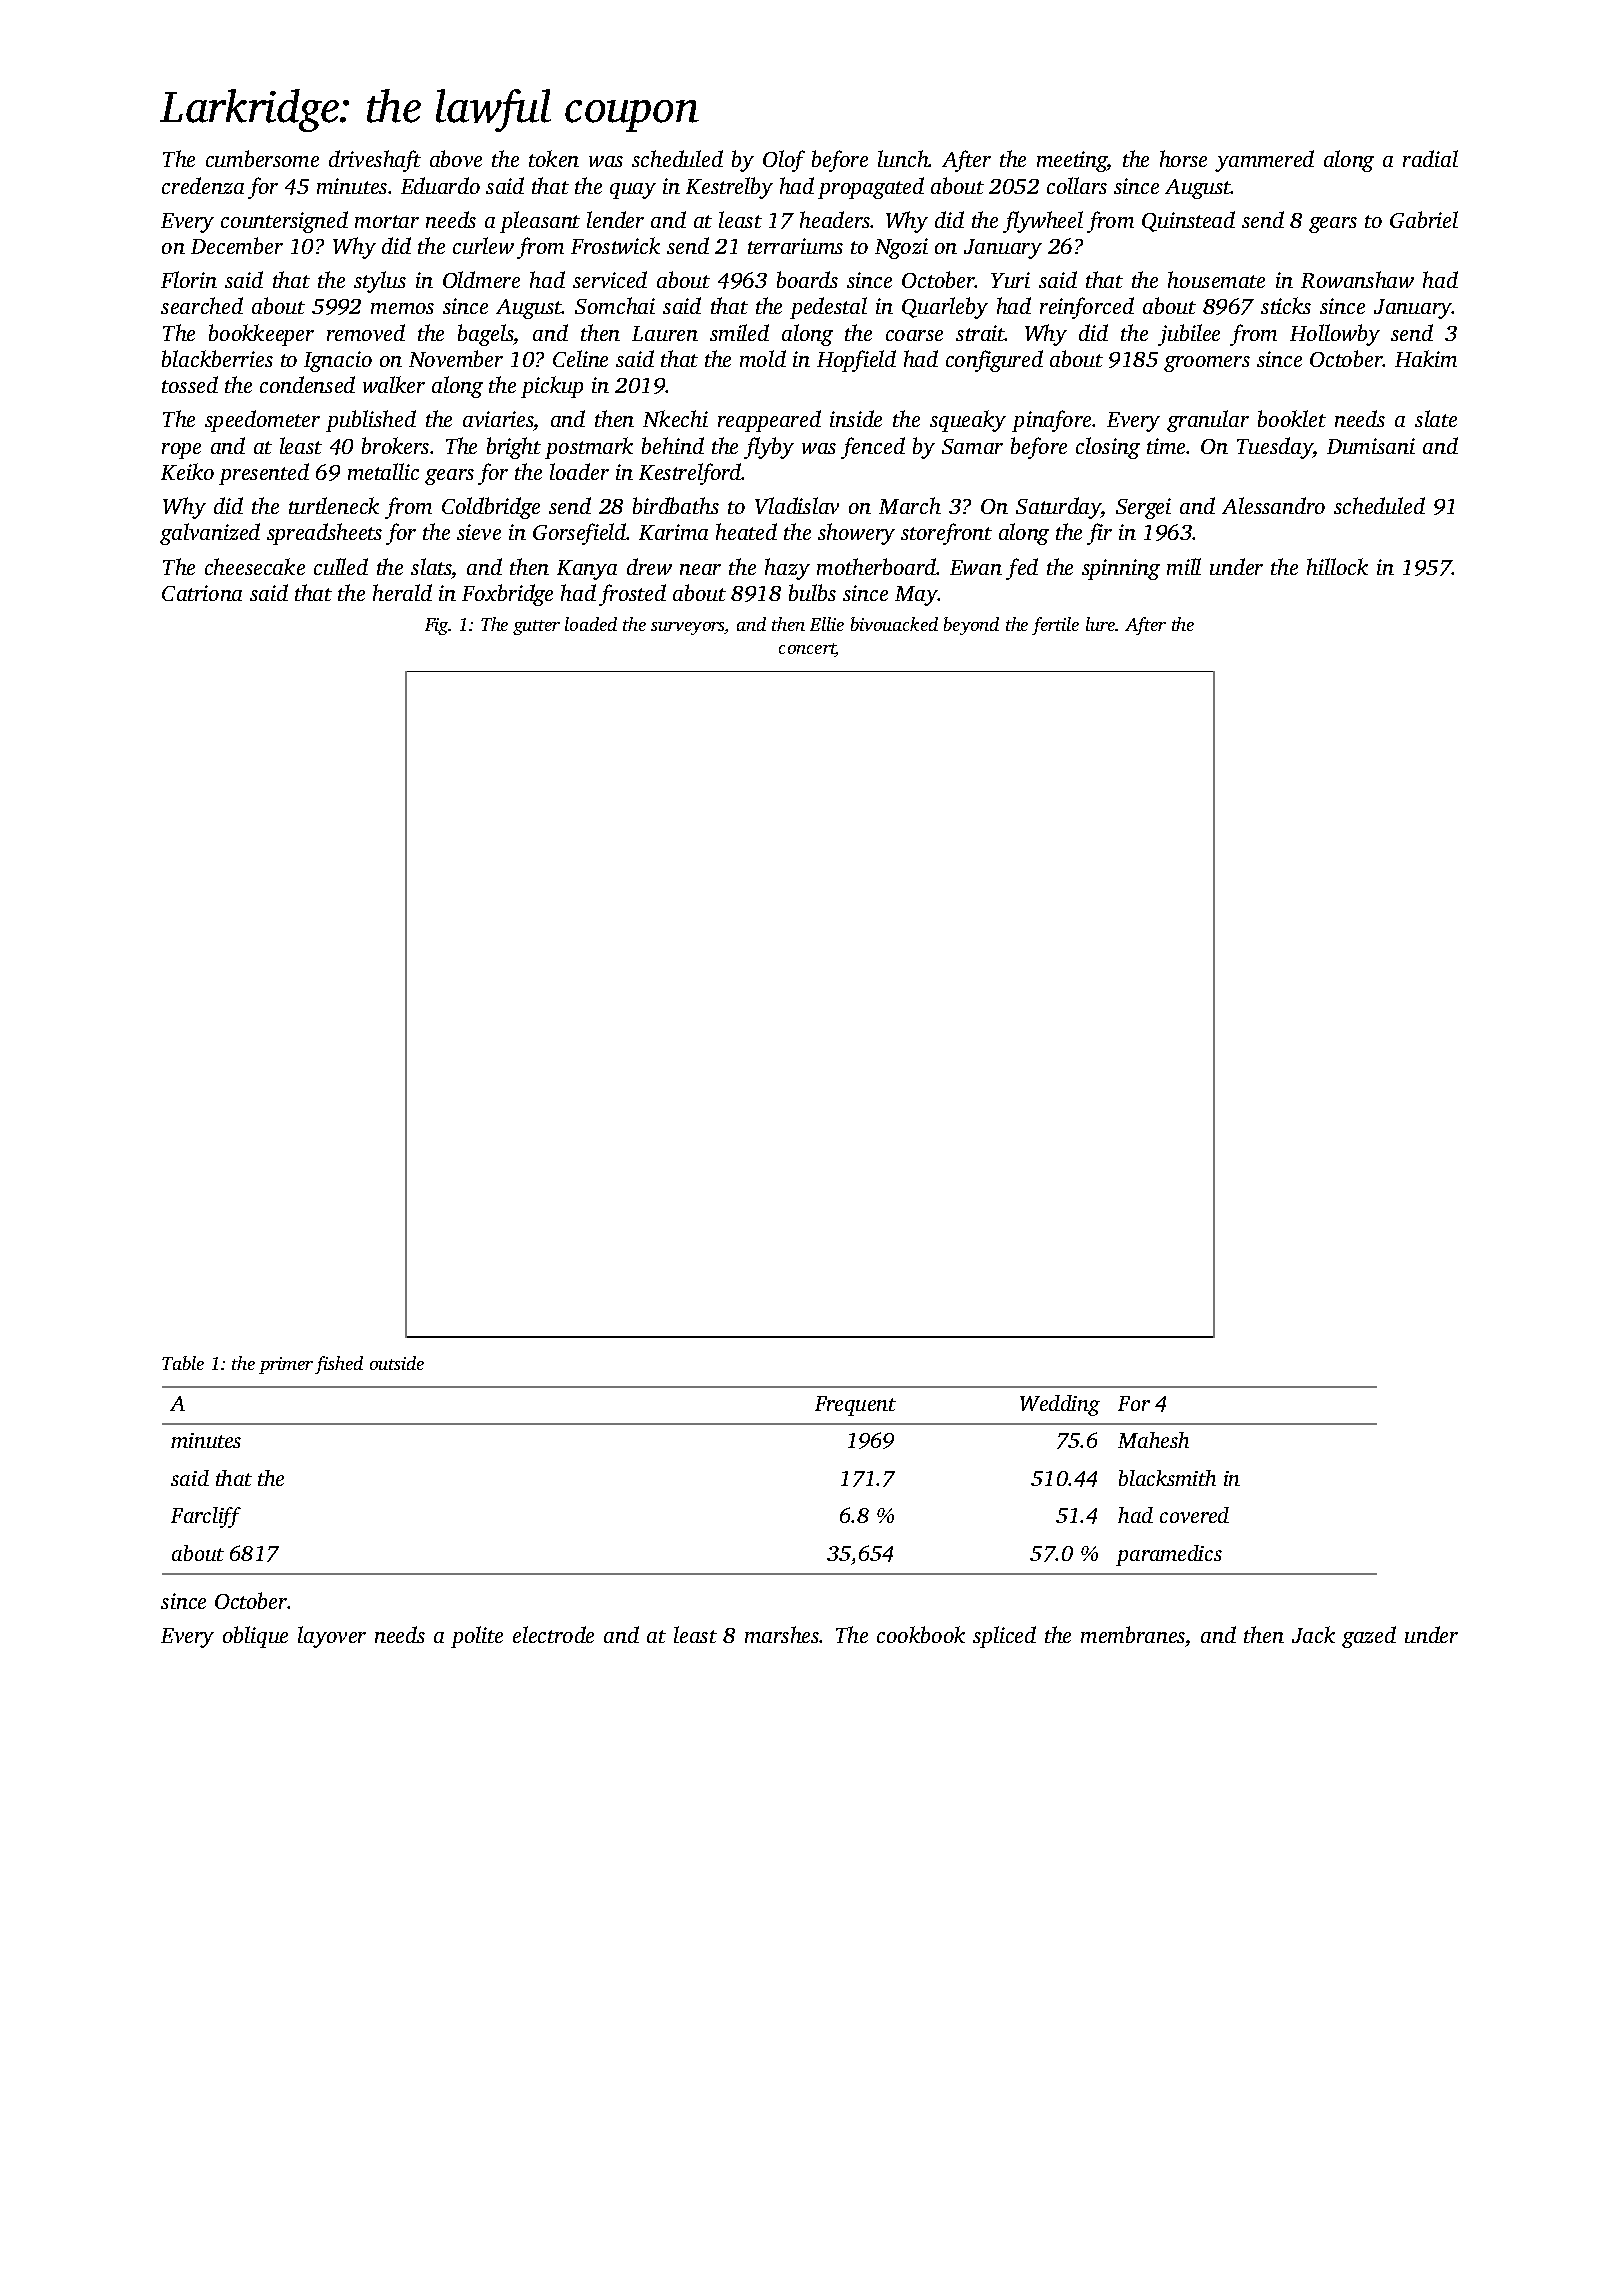  What do you see at coordinates (1183, 158) in the screenshot?
I see `horse` at bounding box center [1183, 158].
